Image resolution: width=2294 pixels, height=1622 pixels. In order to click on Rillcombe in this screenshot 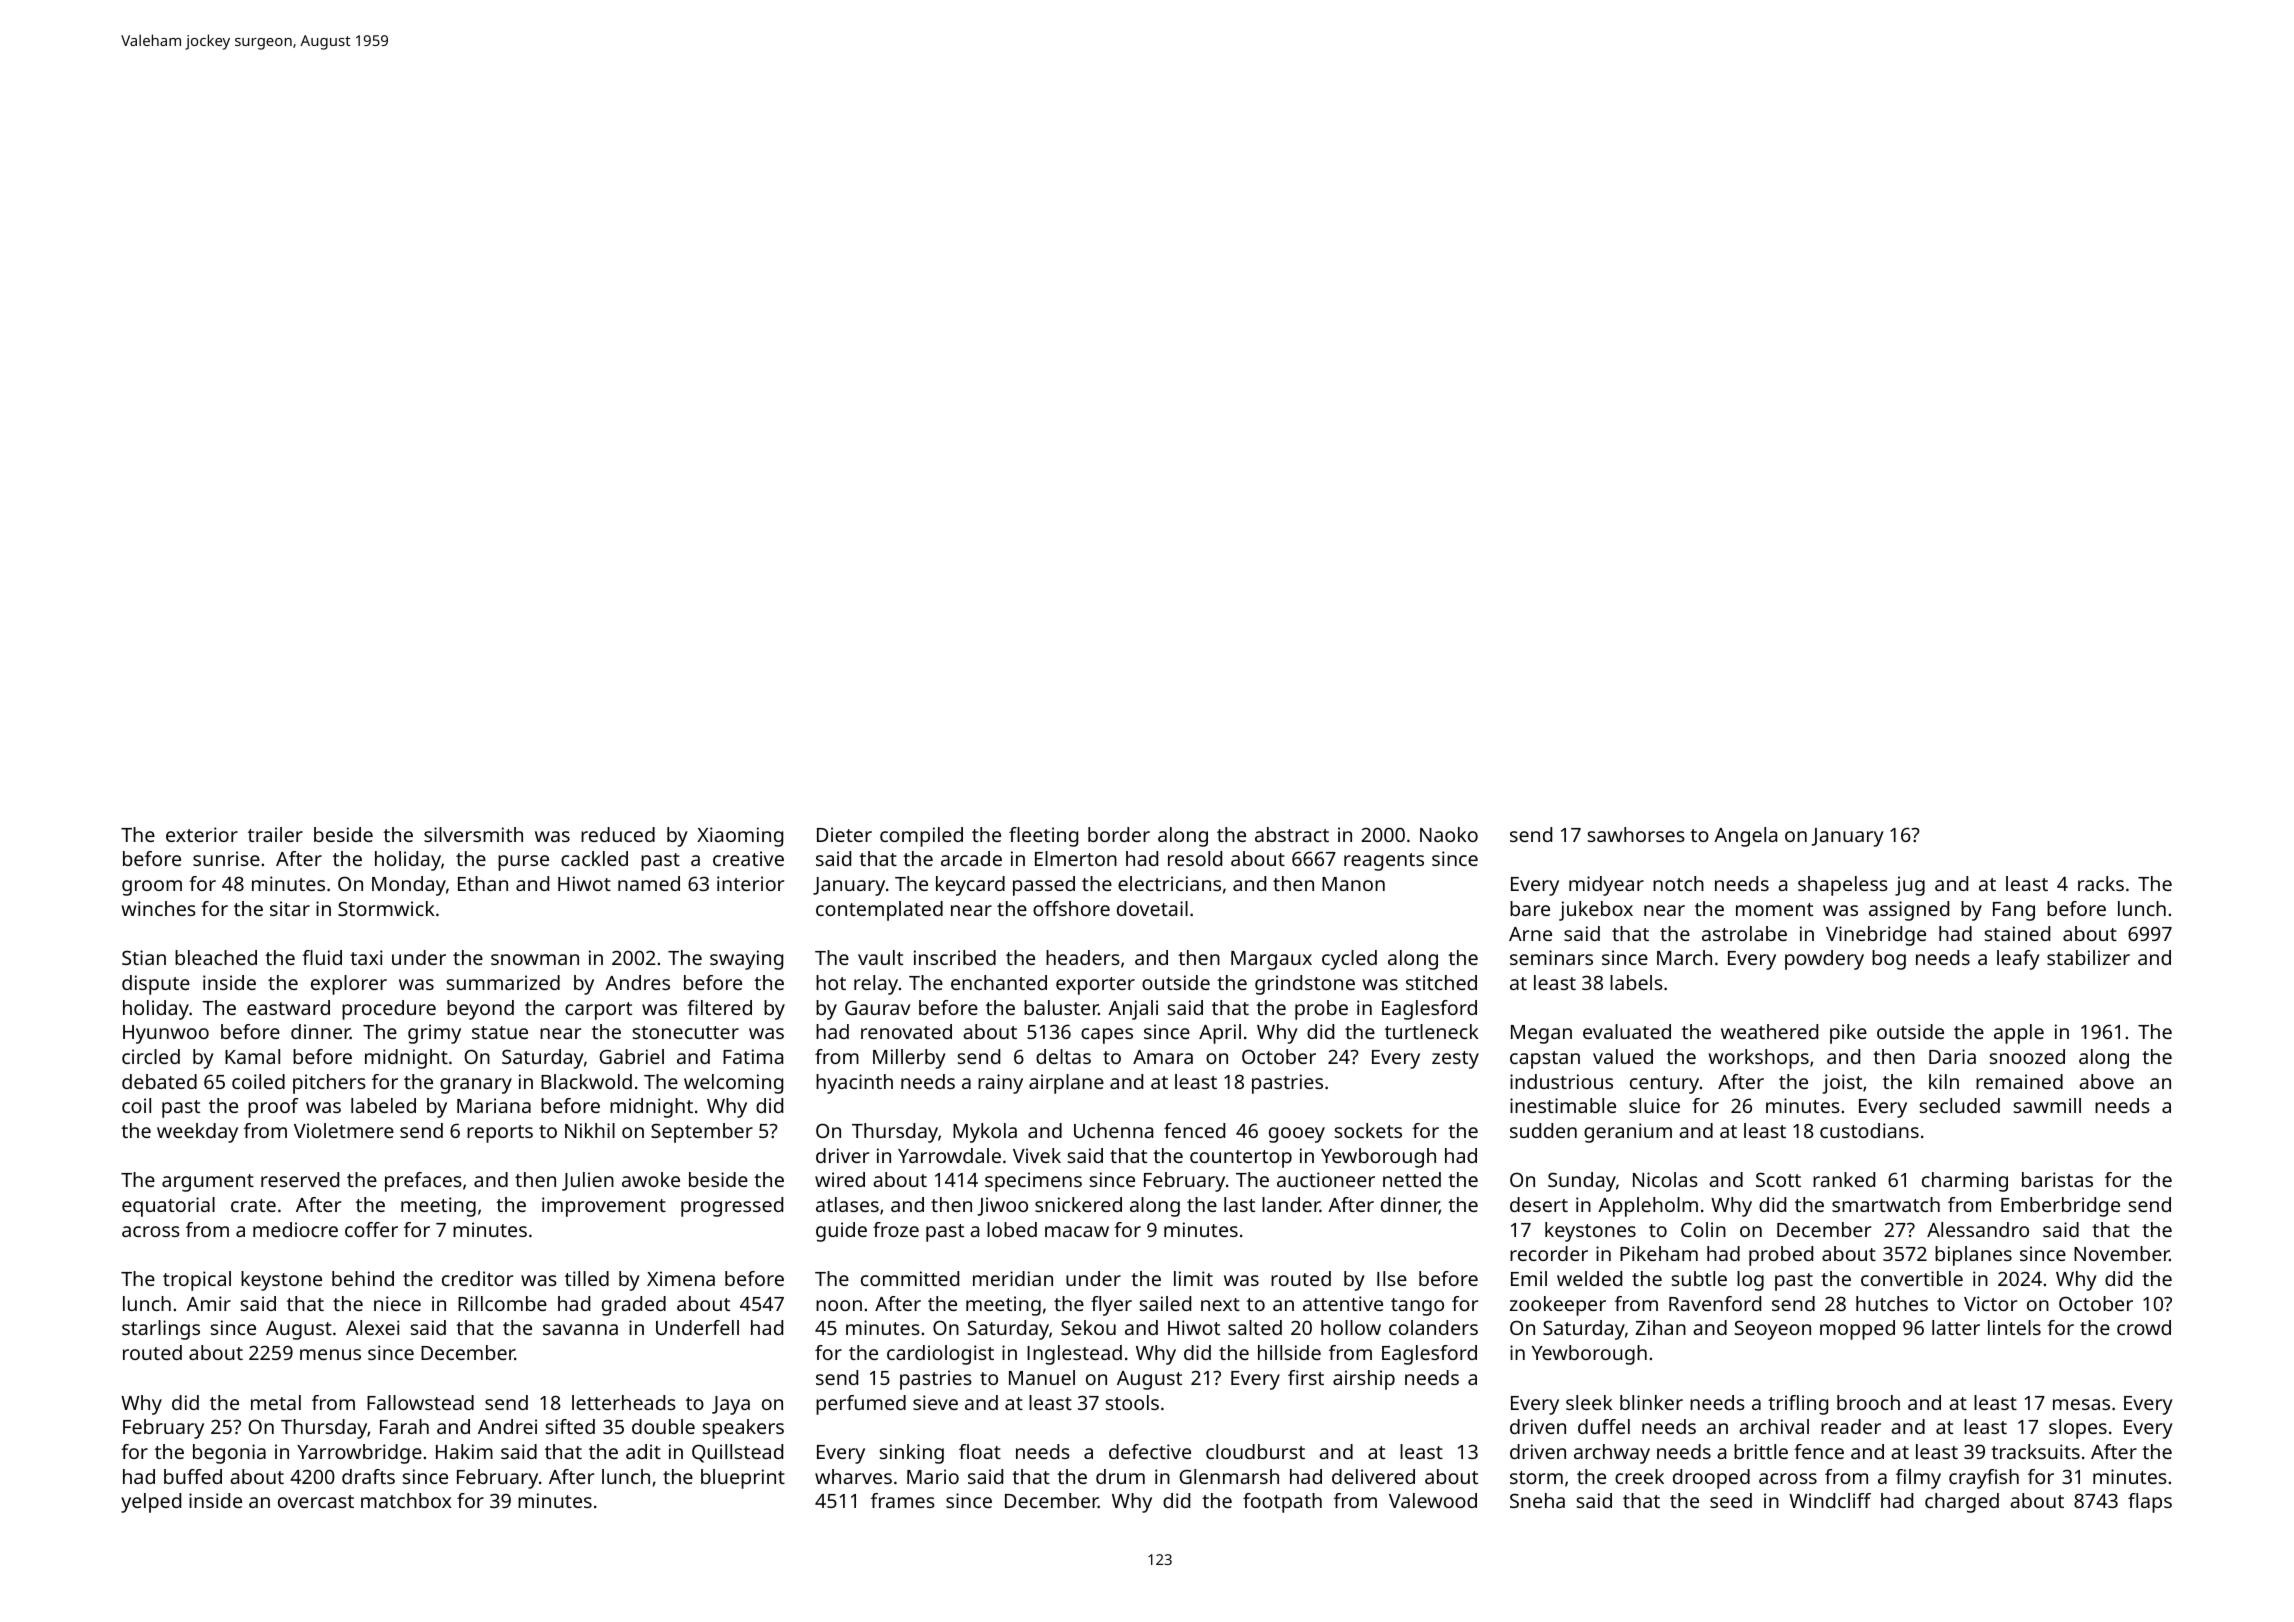, I will do `click(502, 1303)`.
